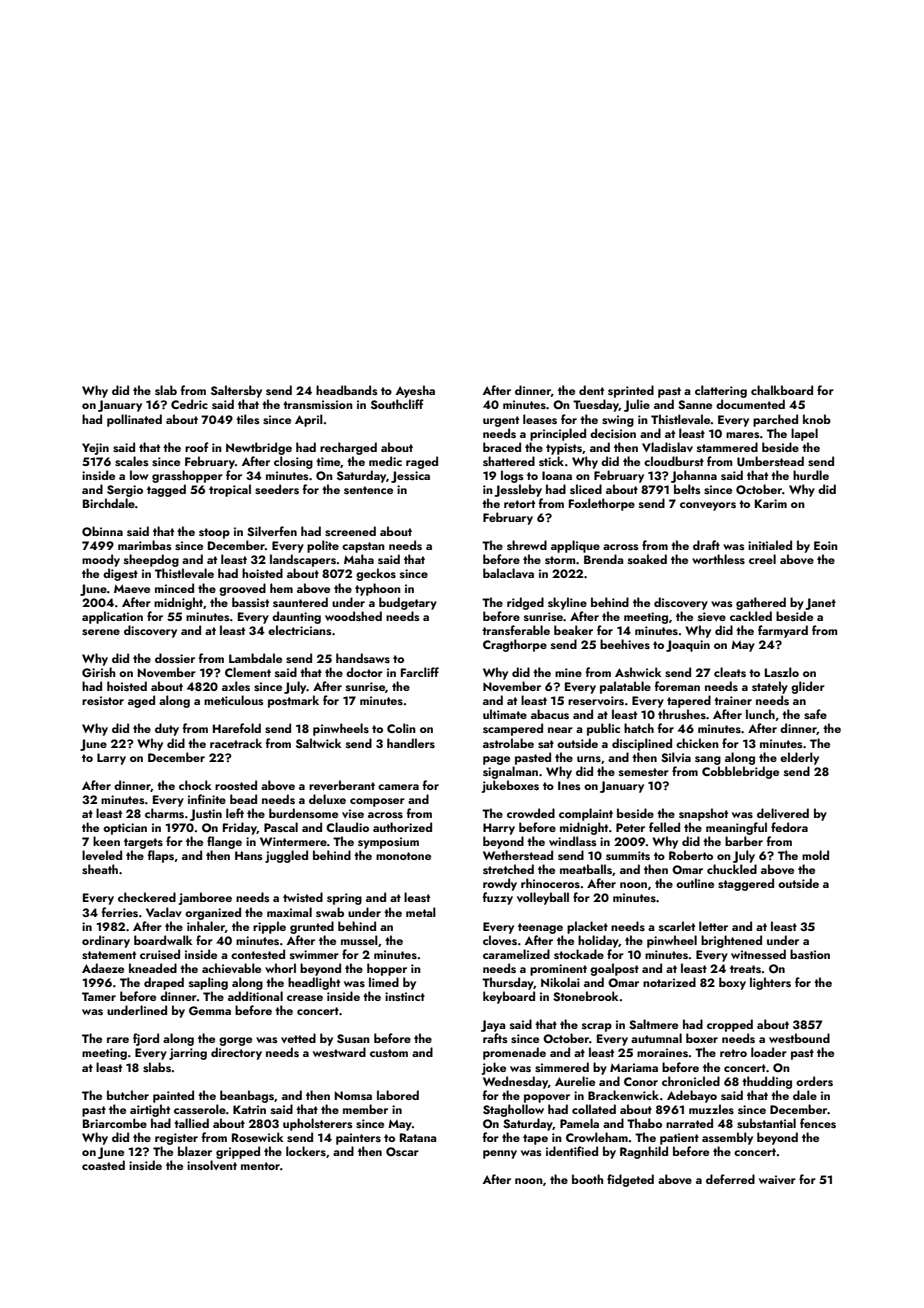 The height and width of the screenshot is (1308, 924). Describe the element at coordinates (134, 420) in the screenshot. I see `pollinated` at that location.
